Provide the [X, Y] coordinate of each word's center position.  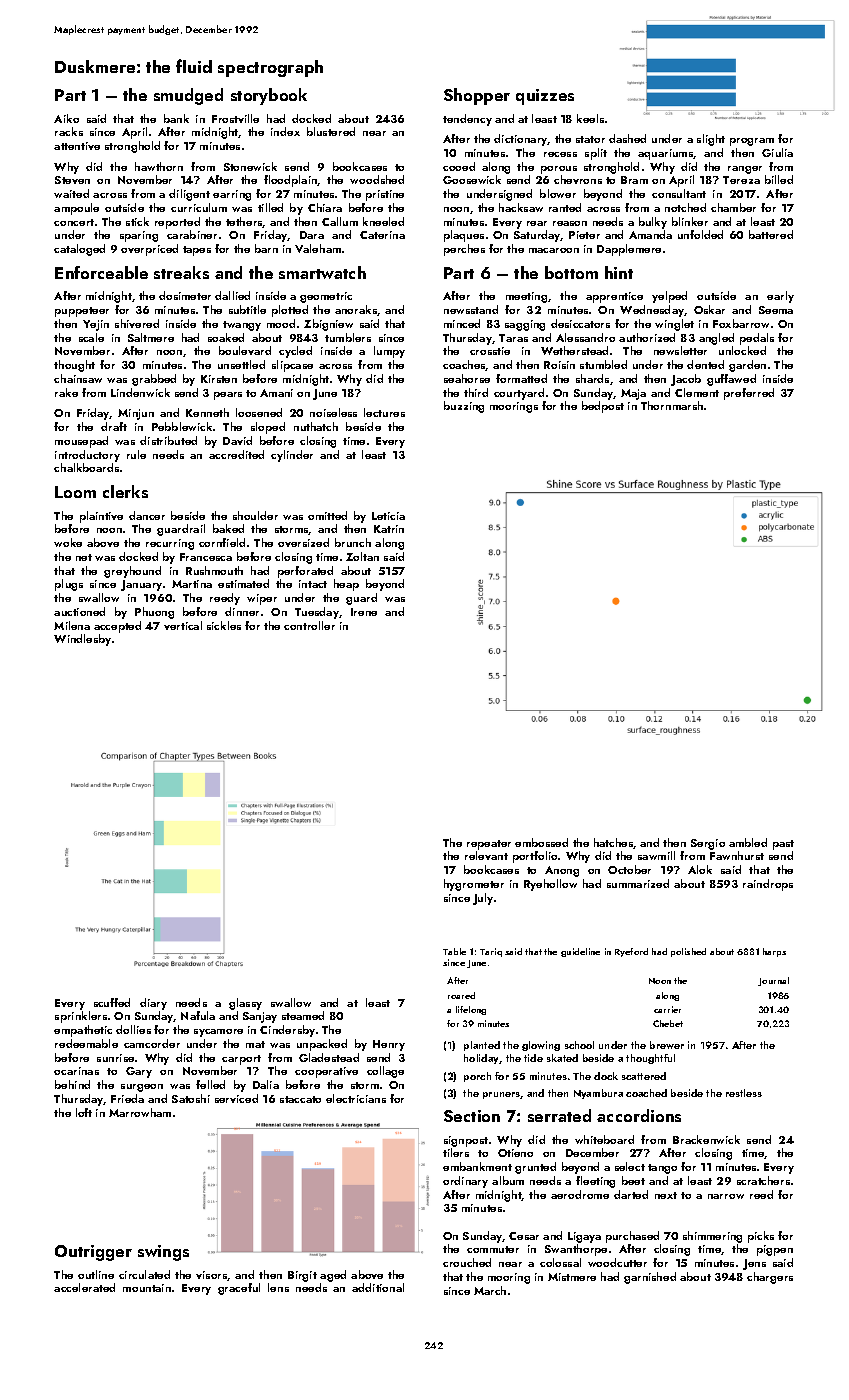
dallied [232, 295]
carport [241, 1060]
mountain [147, 1288]
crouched [467, 1262]
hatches [613, 842]
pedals [757, 339]
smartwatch [322, 272]
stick [137, 221]
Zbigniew [328, 325]
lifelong [471, 1010]
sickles [224, 625]
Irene [364, 612]
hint [619, 272]
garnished [650, 1278]
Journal [773, 981]
